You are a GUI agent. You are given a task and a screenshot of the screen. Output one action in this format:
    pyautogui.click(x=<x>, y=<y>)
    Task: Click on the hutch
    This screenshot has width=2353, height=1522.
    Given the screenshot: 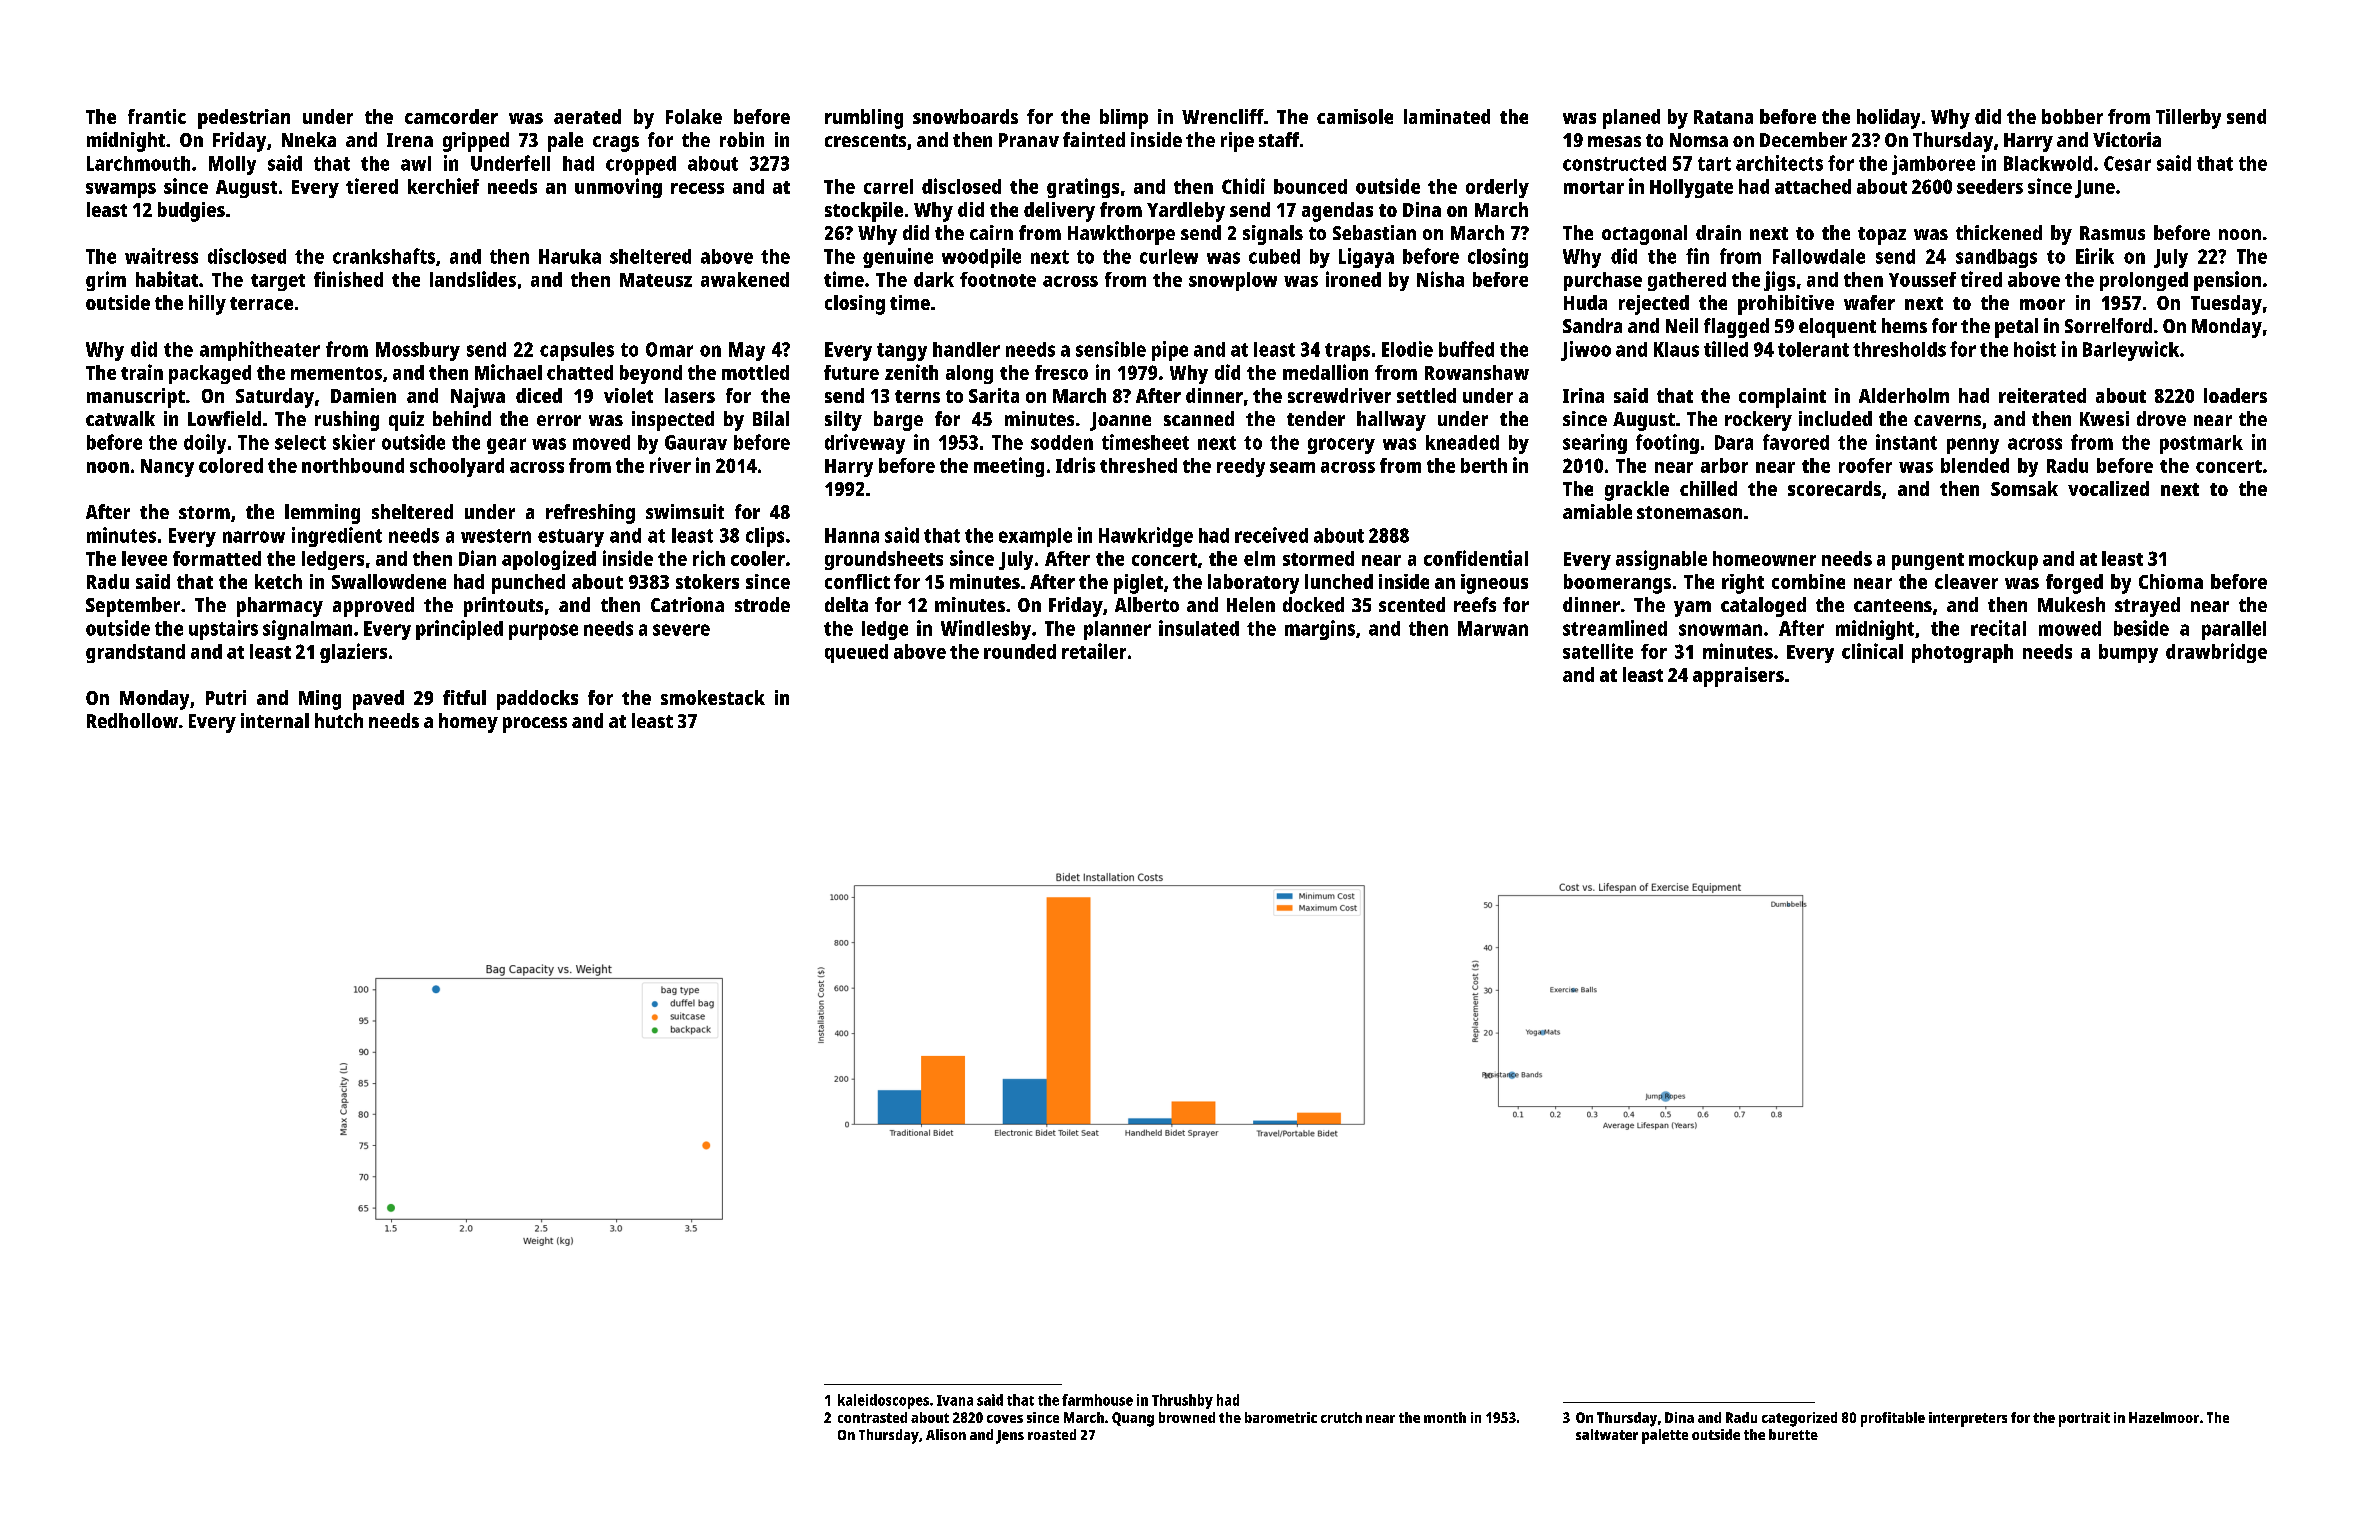 What is the action you would take?
    pyautogui.click(x=339, y=720)
